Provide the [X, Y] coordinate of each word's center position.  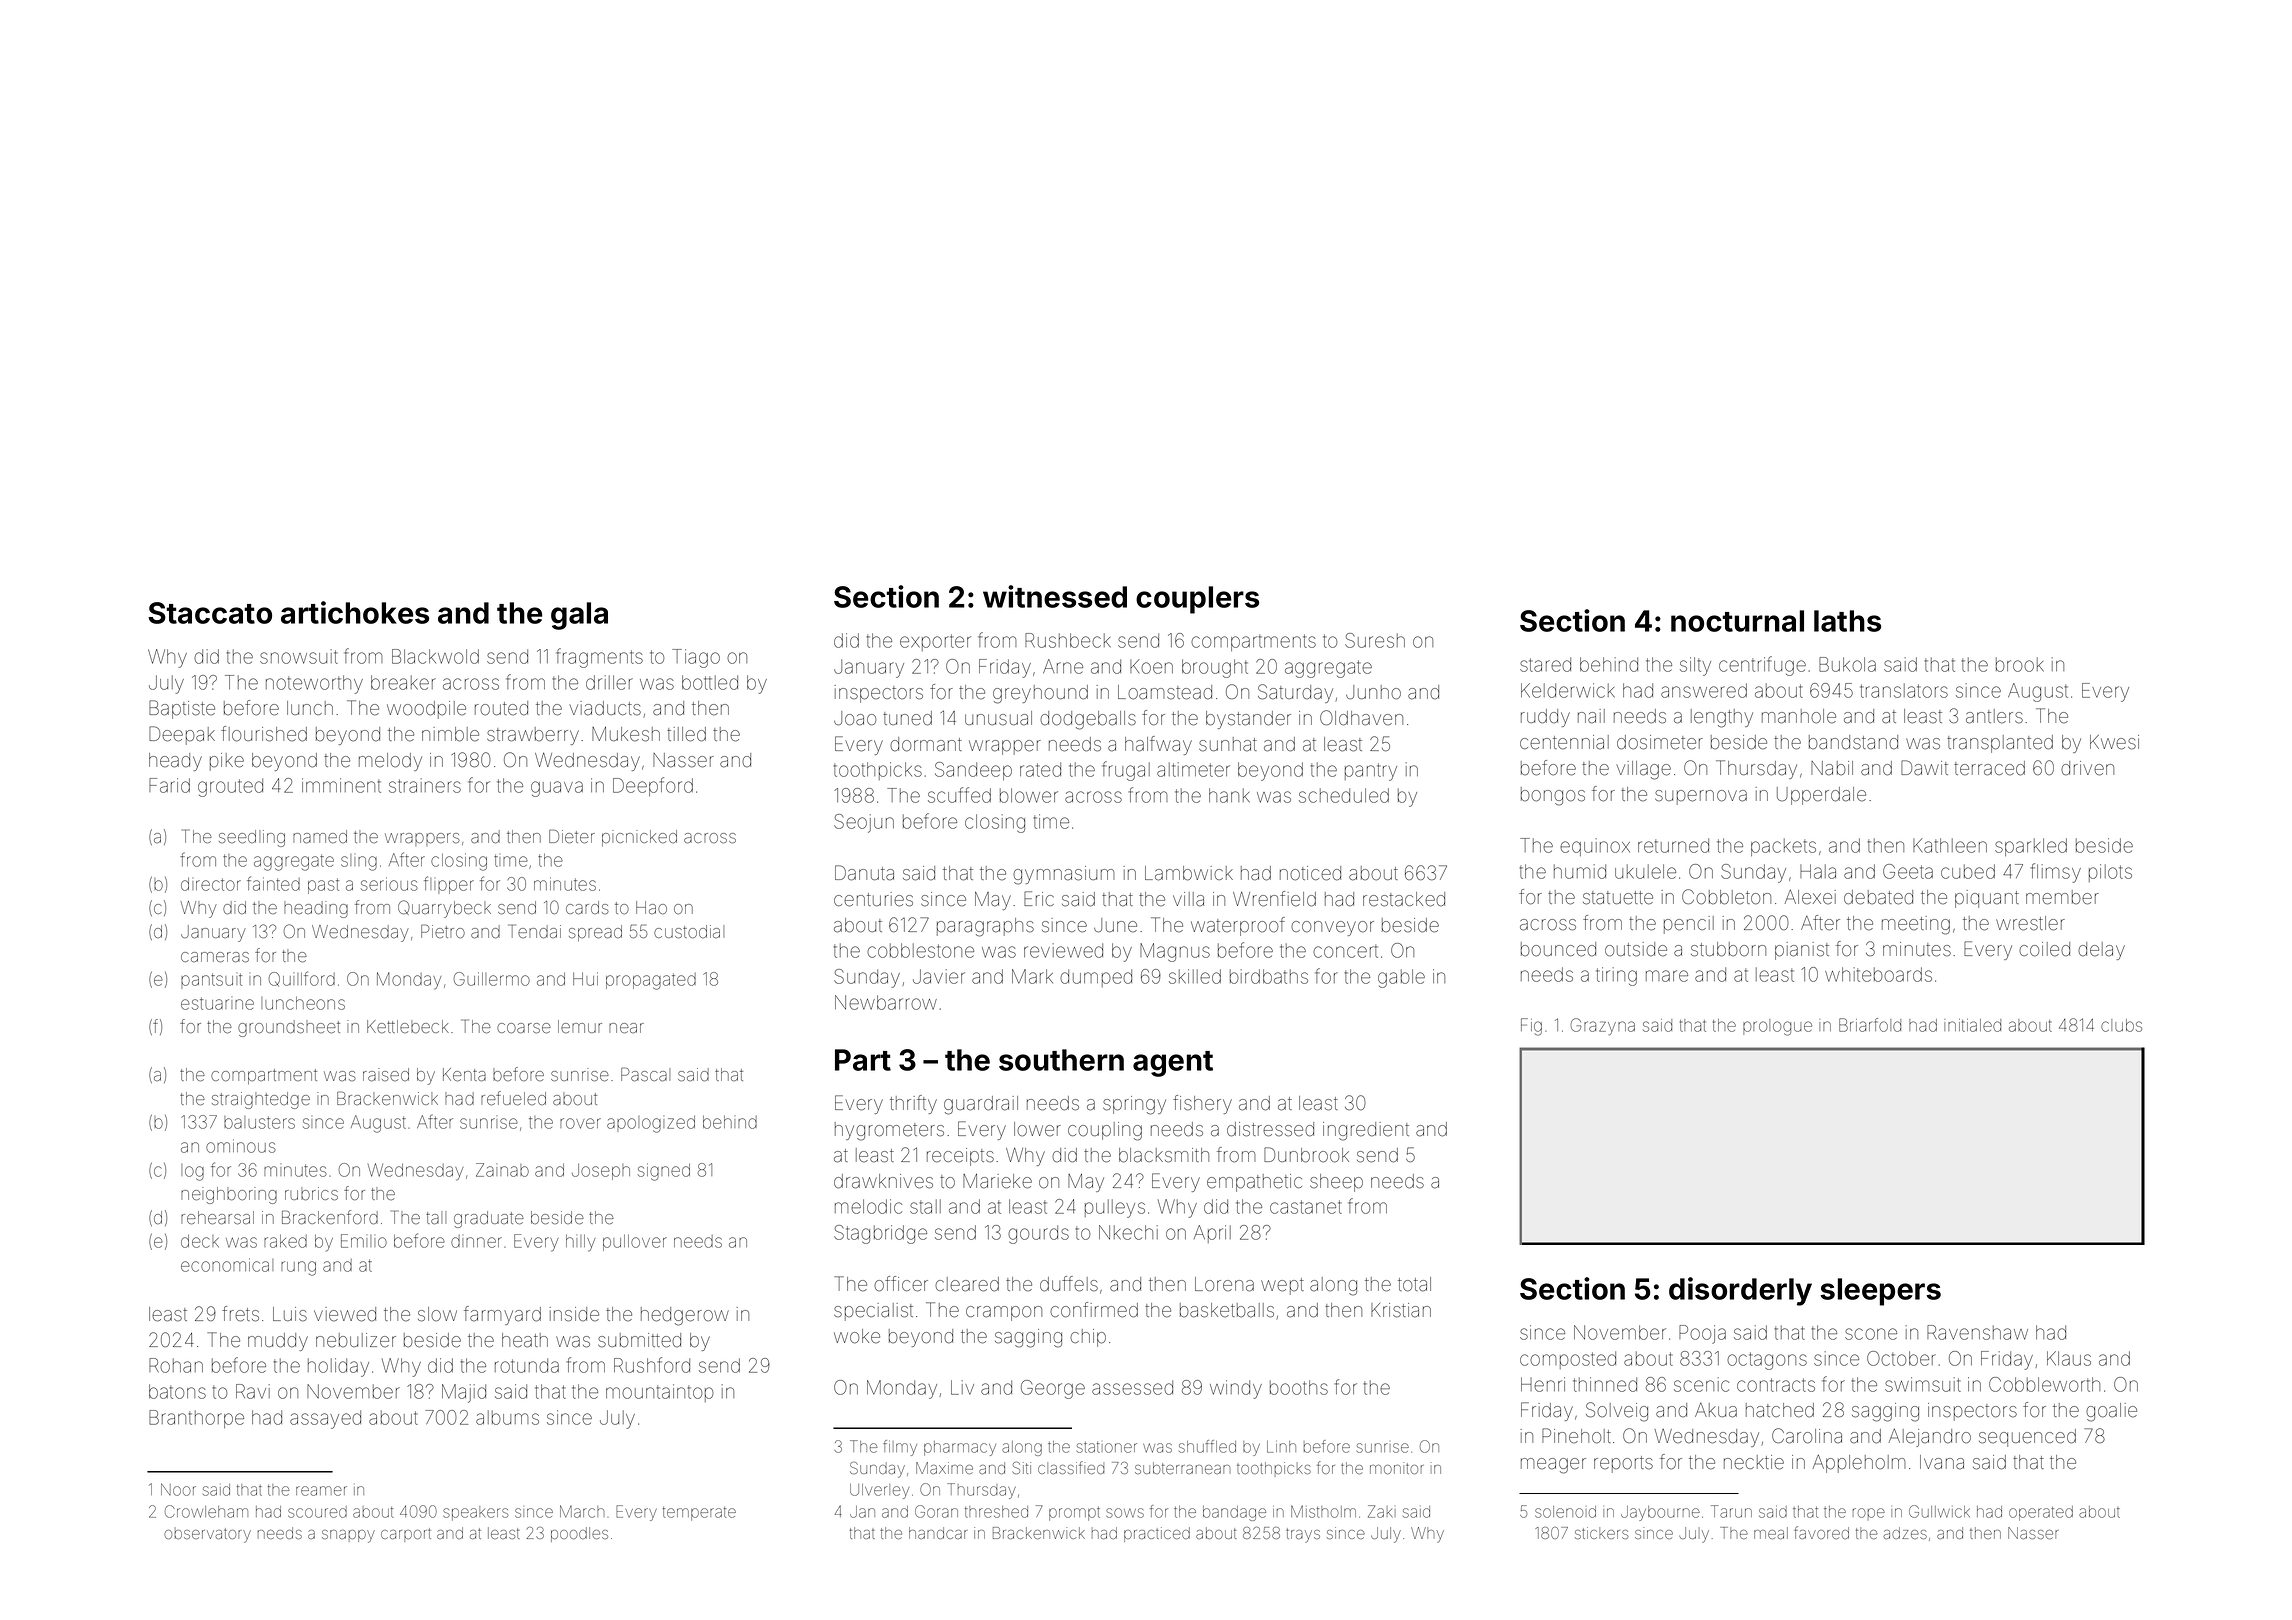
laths [1847, 621]
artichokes [355, 612]
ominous [241, 1146]
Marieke [997, 1181]
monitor [1397, 1468]
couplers [1197, 600]
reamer [321, 1491]
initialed [1972, 1025]
